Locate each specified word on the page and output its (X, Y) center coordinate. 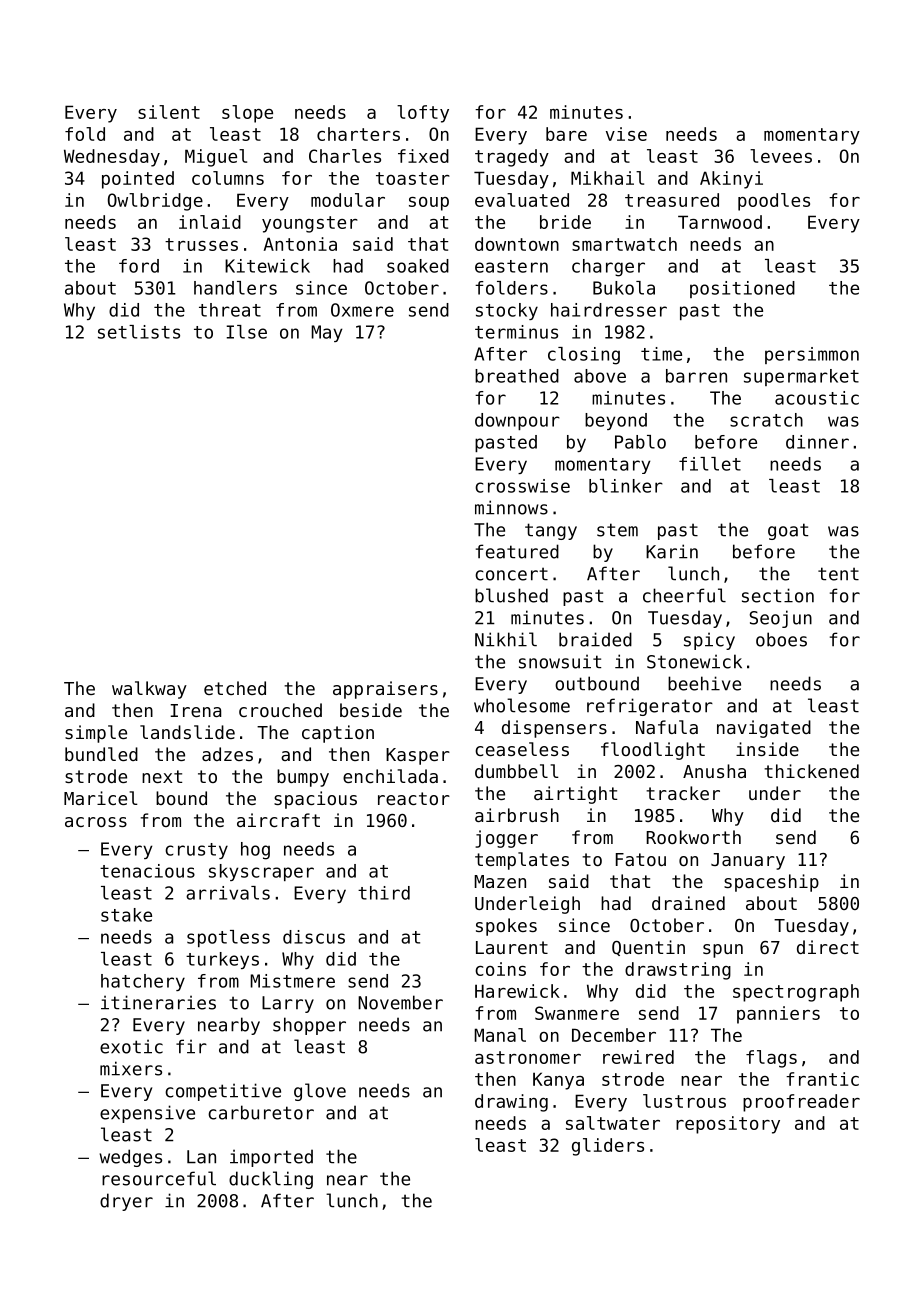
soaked (418, 266)
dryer (126, 1202)
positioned (742, 289)
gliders (608, 1147)
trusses (201, 244)
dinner (817, 442)
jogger (506, 839)
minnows (511, 507)
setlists (139, 332)
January (748, 861)
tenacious (147, 871)
